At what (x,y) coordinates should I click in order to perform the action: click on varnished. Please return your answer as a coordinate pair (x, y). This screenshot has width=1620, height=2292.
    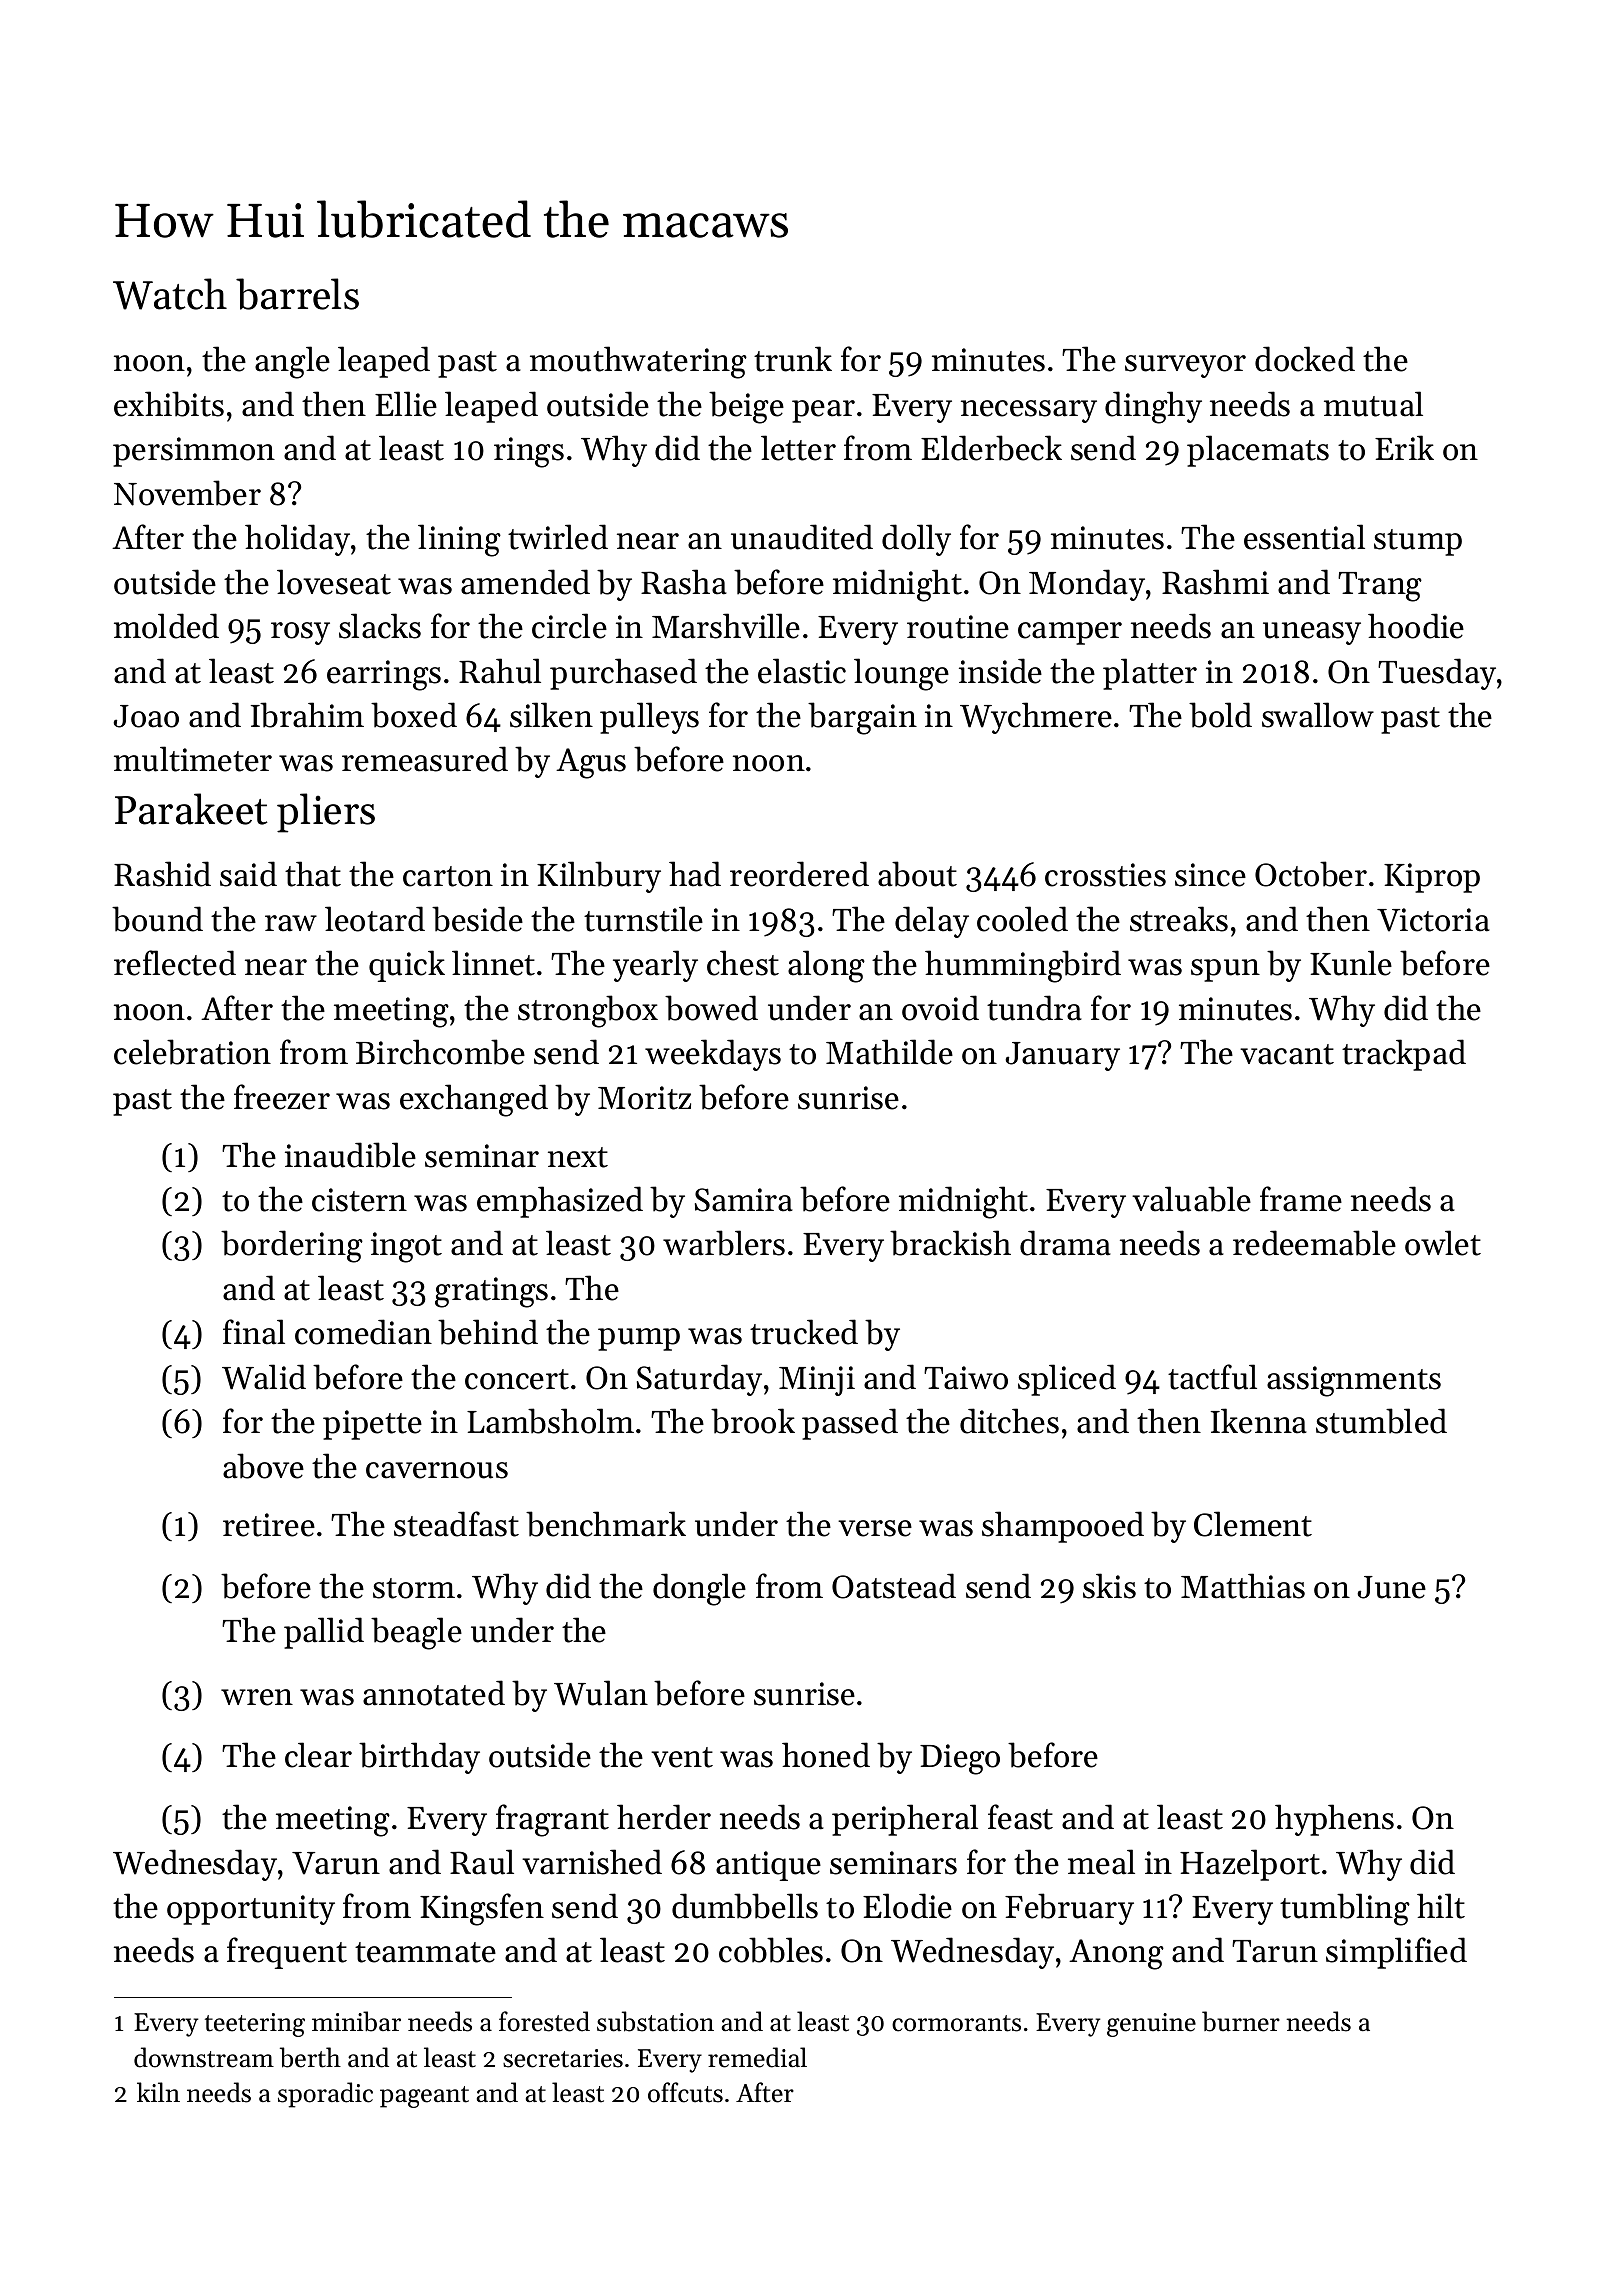
    Looking at the image, I should click on (592, 1862).
